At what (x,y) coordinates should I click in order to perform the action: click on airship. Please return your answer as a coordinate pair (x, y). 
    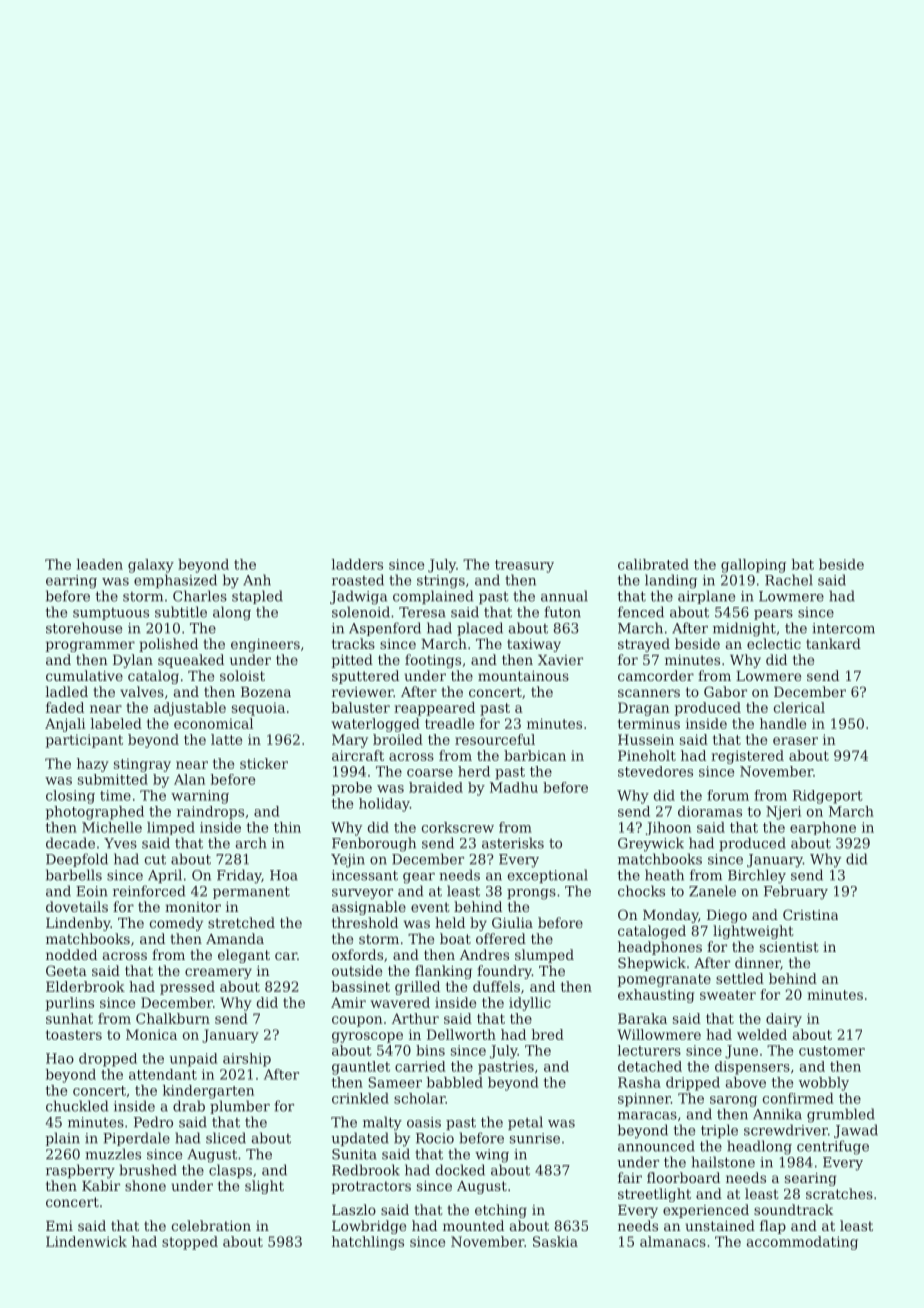
    Looking at the image, I should click on (247, 1060).
